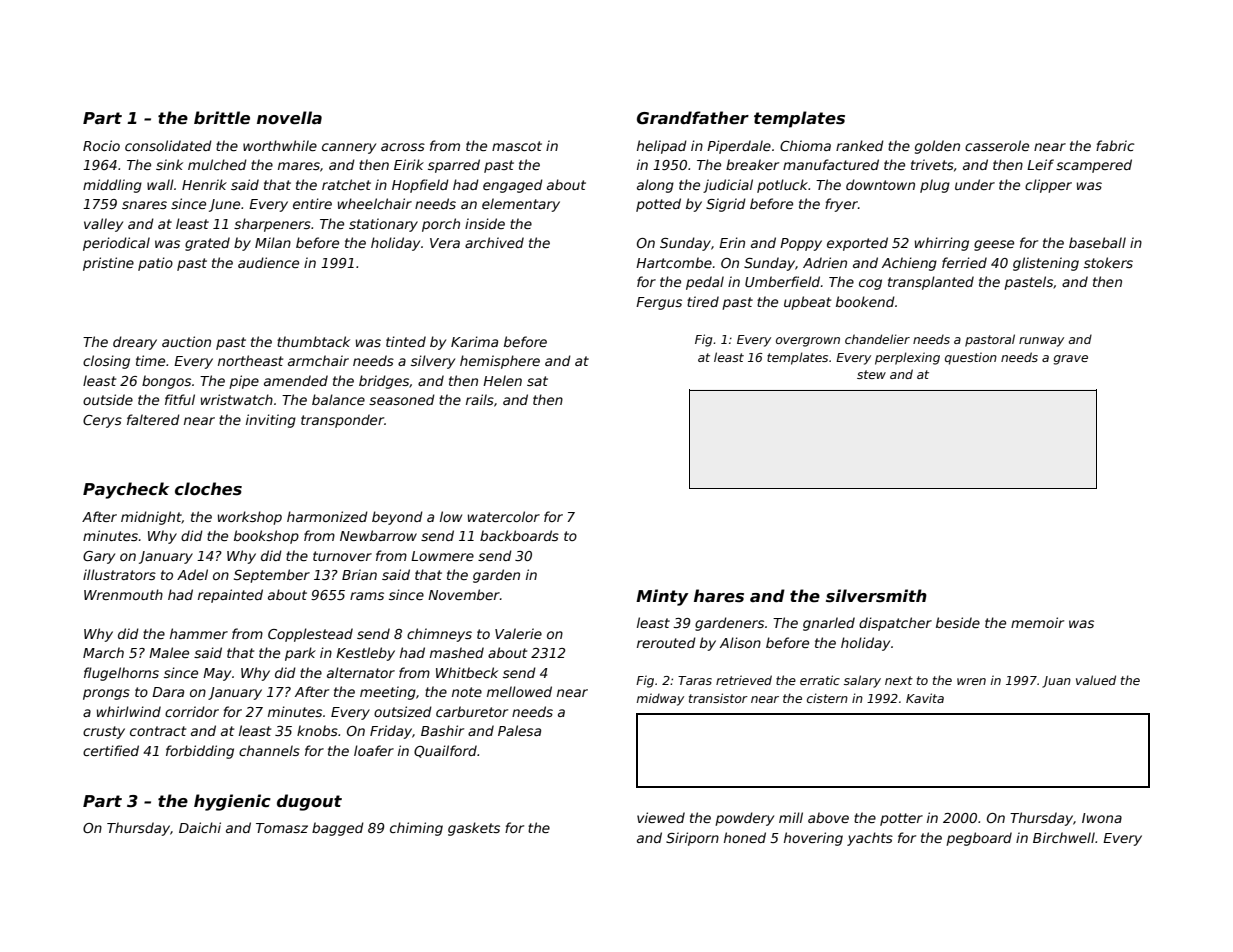 Image resolution: width=1233 pixels, height=952 pixels. Describe the element at coordinates (693, 118) in the screenshot. I see `Grandfather` at that location.
